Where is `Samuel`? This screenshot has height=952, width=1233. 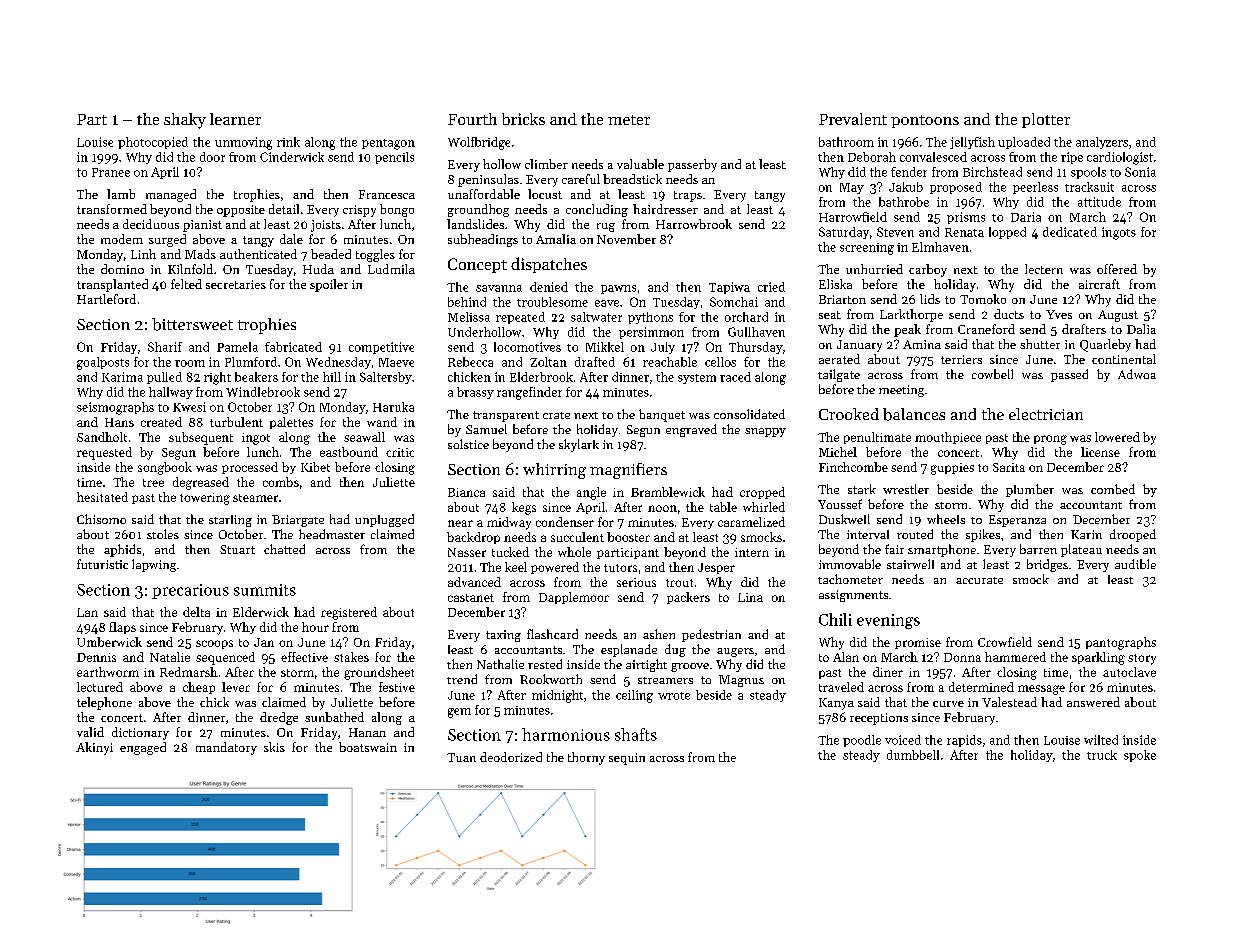 Samuel is located at coordinates (486, 429).
